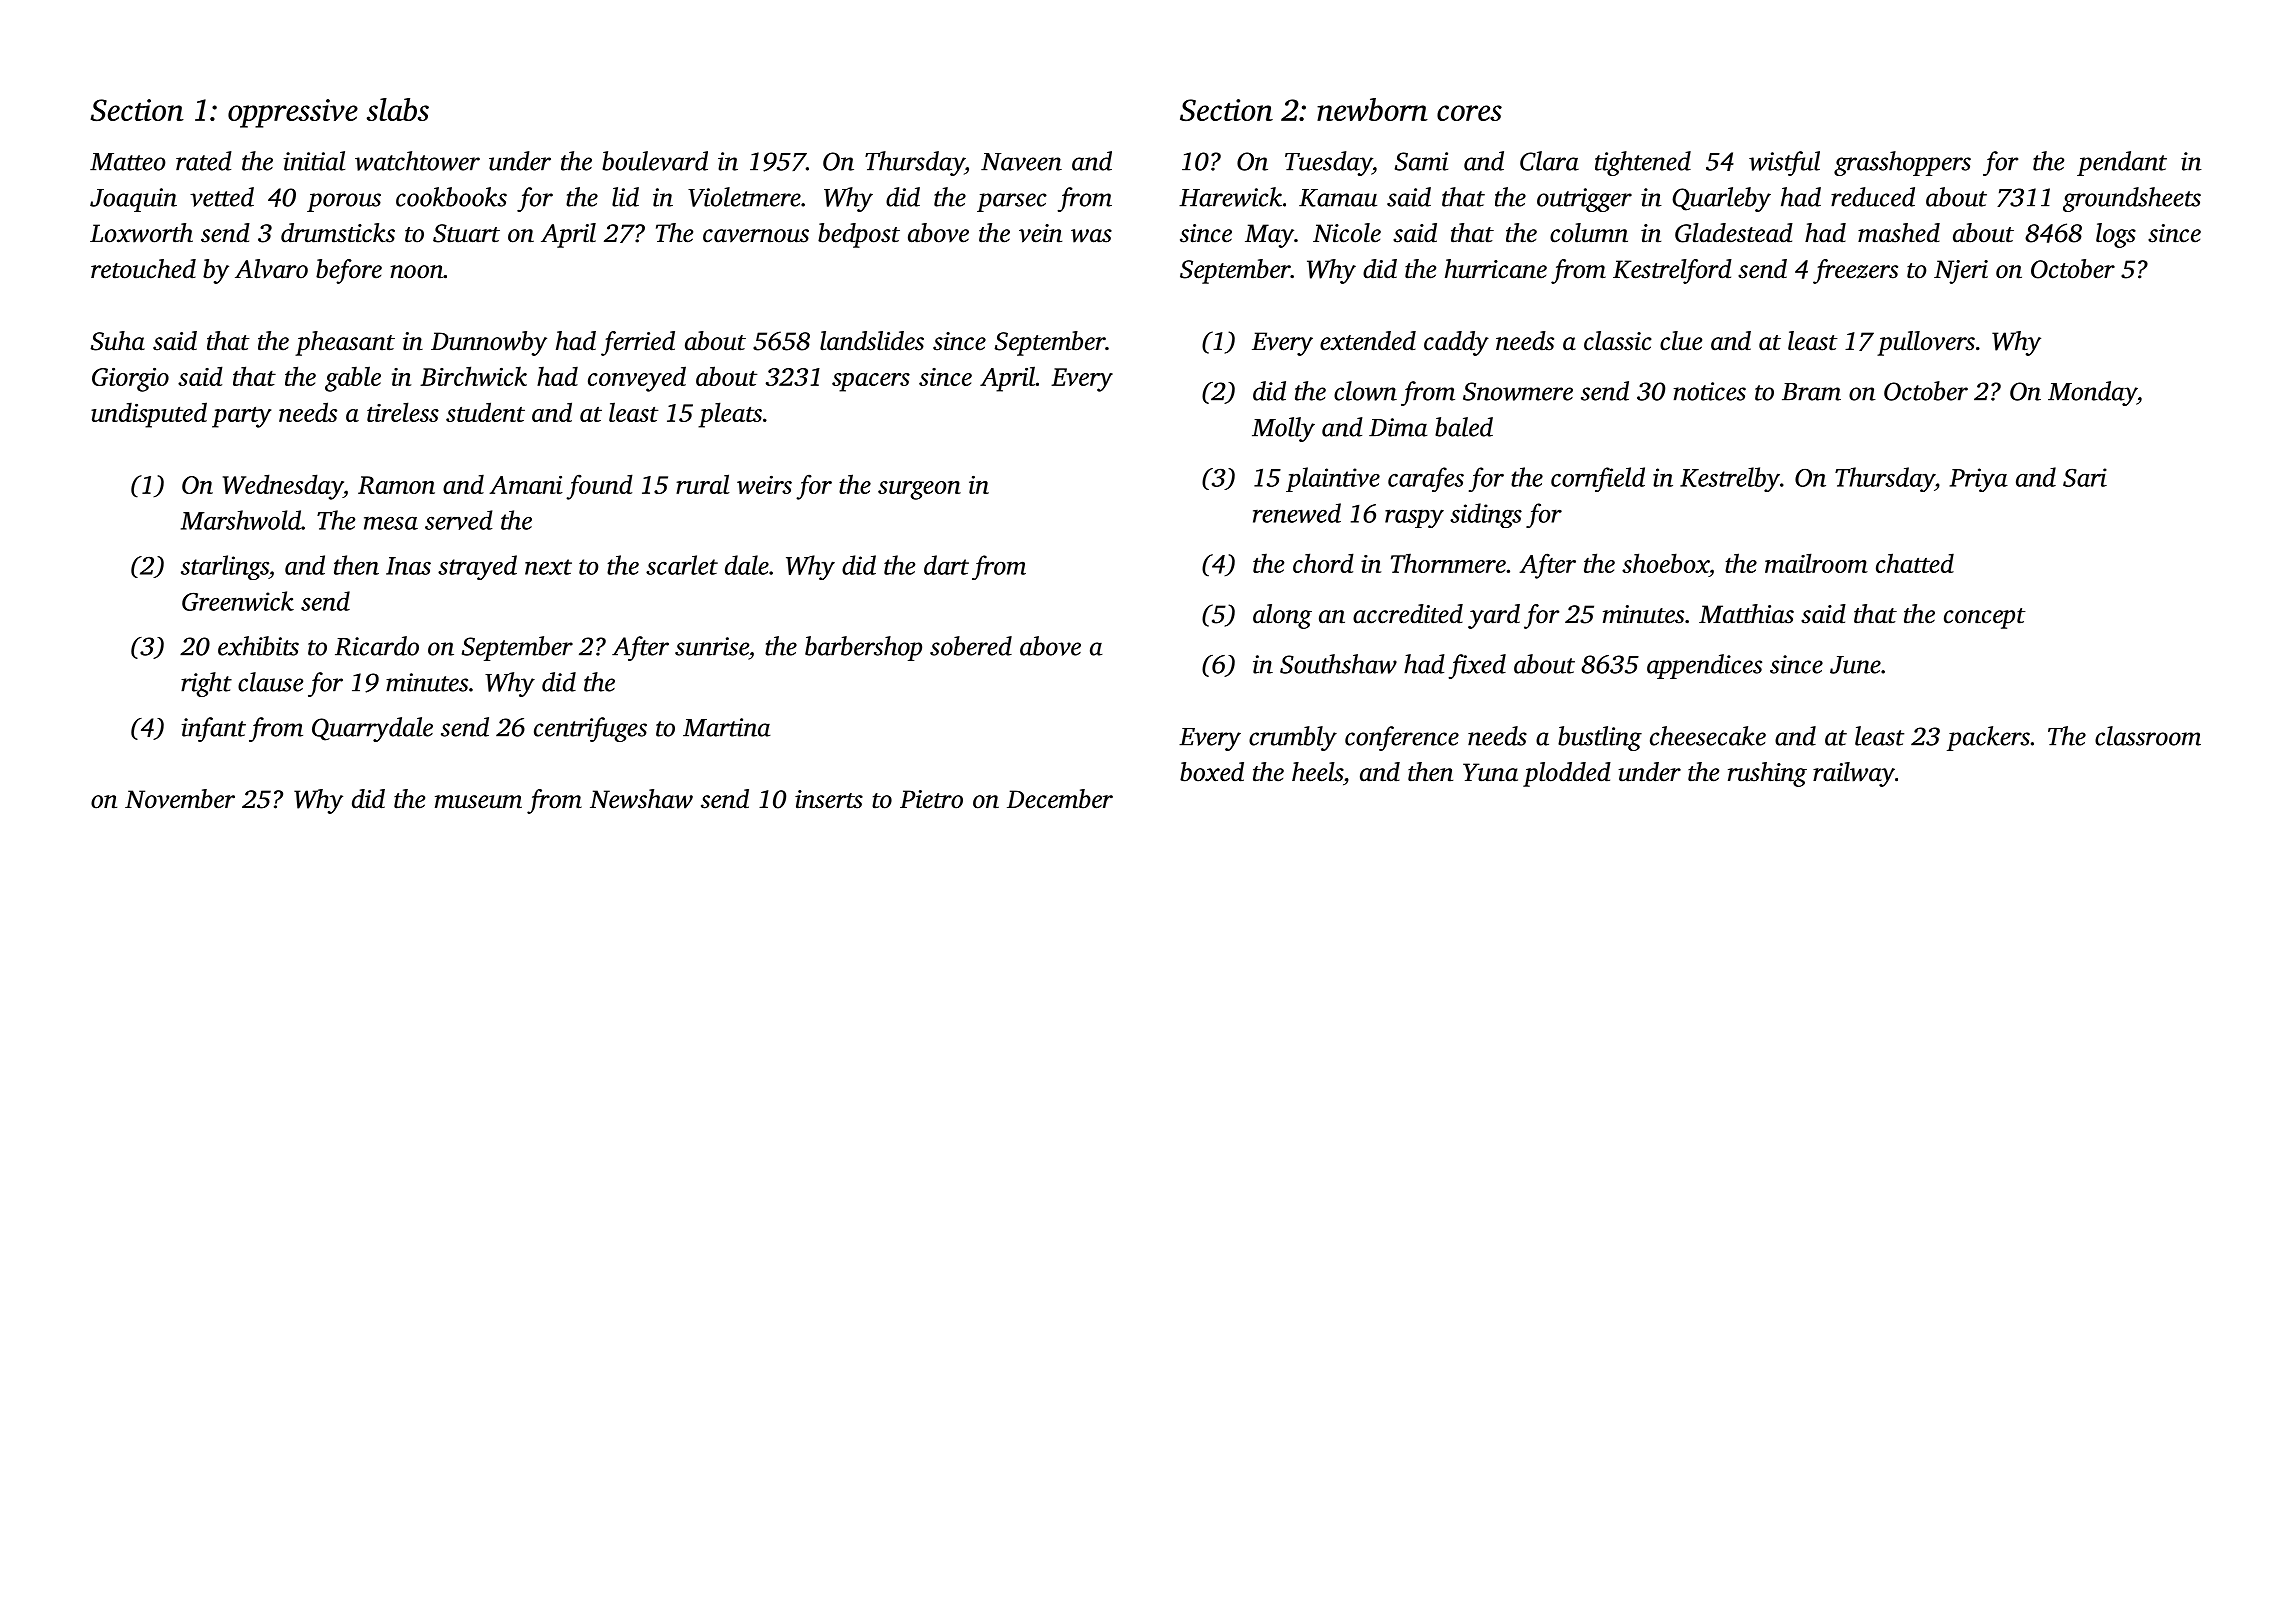 This screenshot has height=1620, width=2292. I want to click on mashed, so click(1899, 233).
